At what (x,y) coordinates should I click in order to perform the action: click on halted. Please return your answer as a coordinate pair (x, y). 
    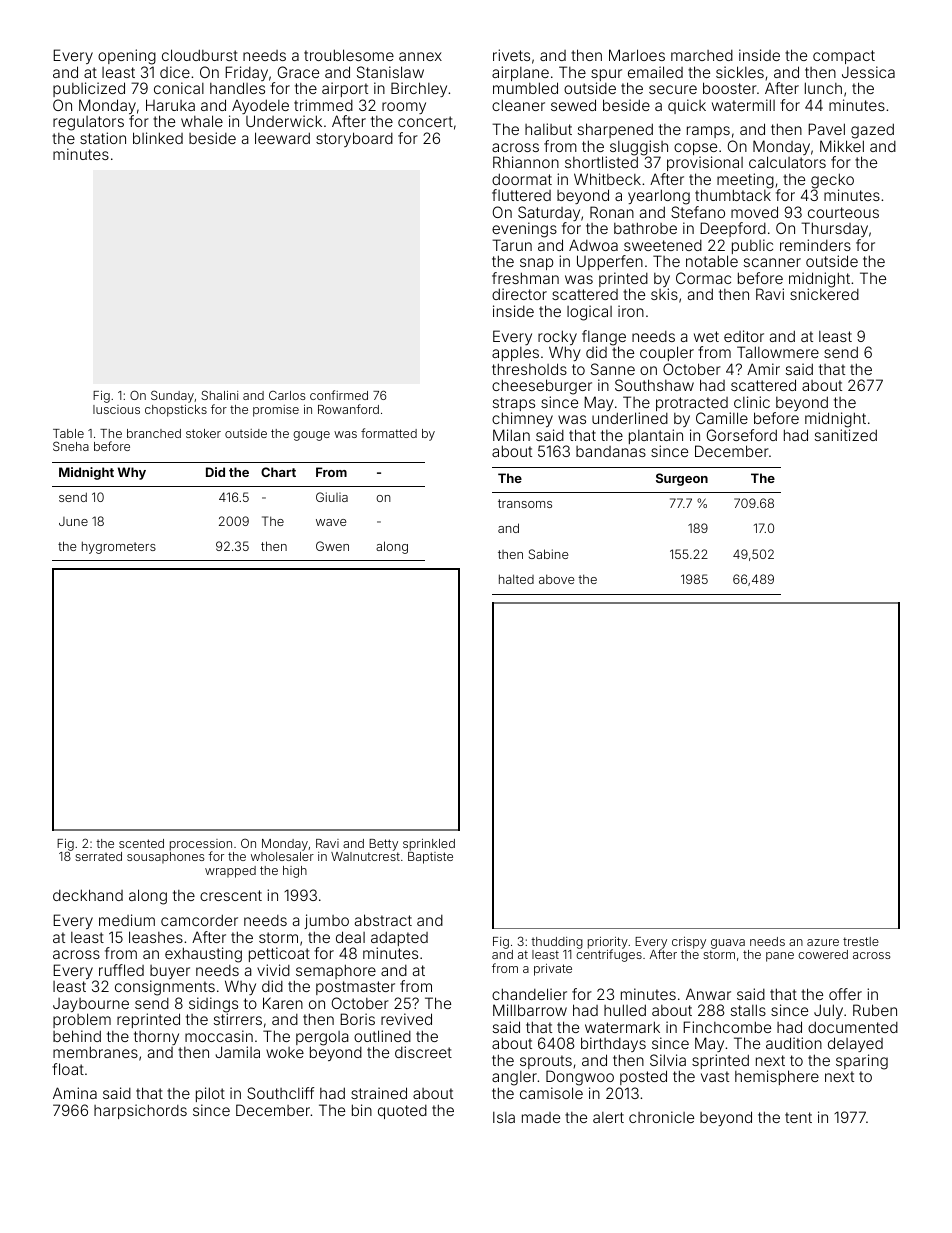
    Looking at the image, I should click on (516, 579).
